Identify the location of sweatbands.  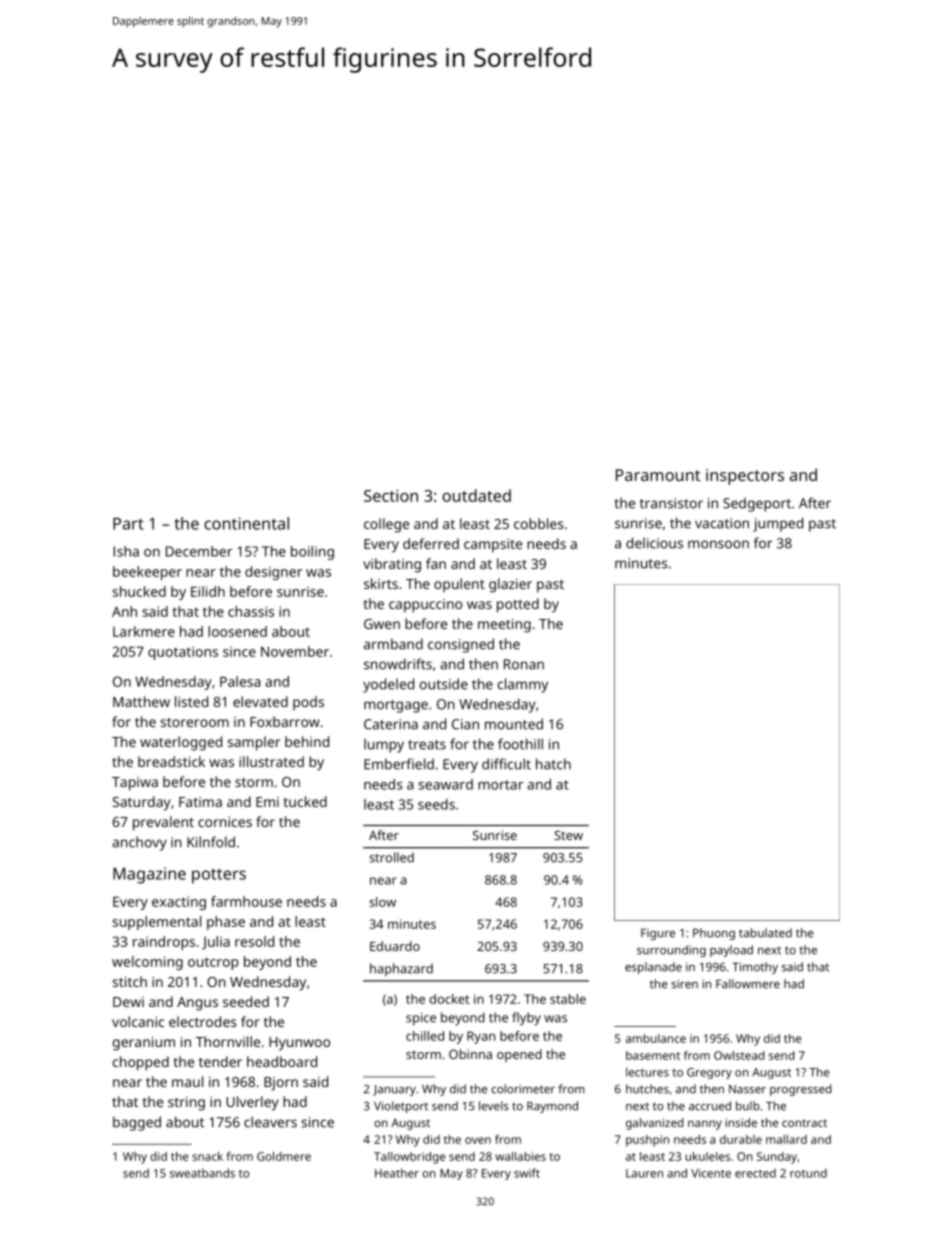
(202, 1173).
